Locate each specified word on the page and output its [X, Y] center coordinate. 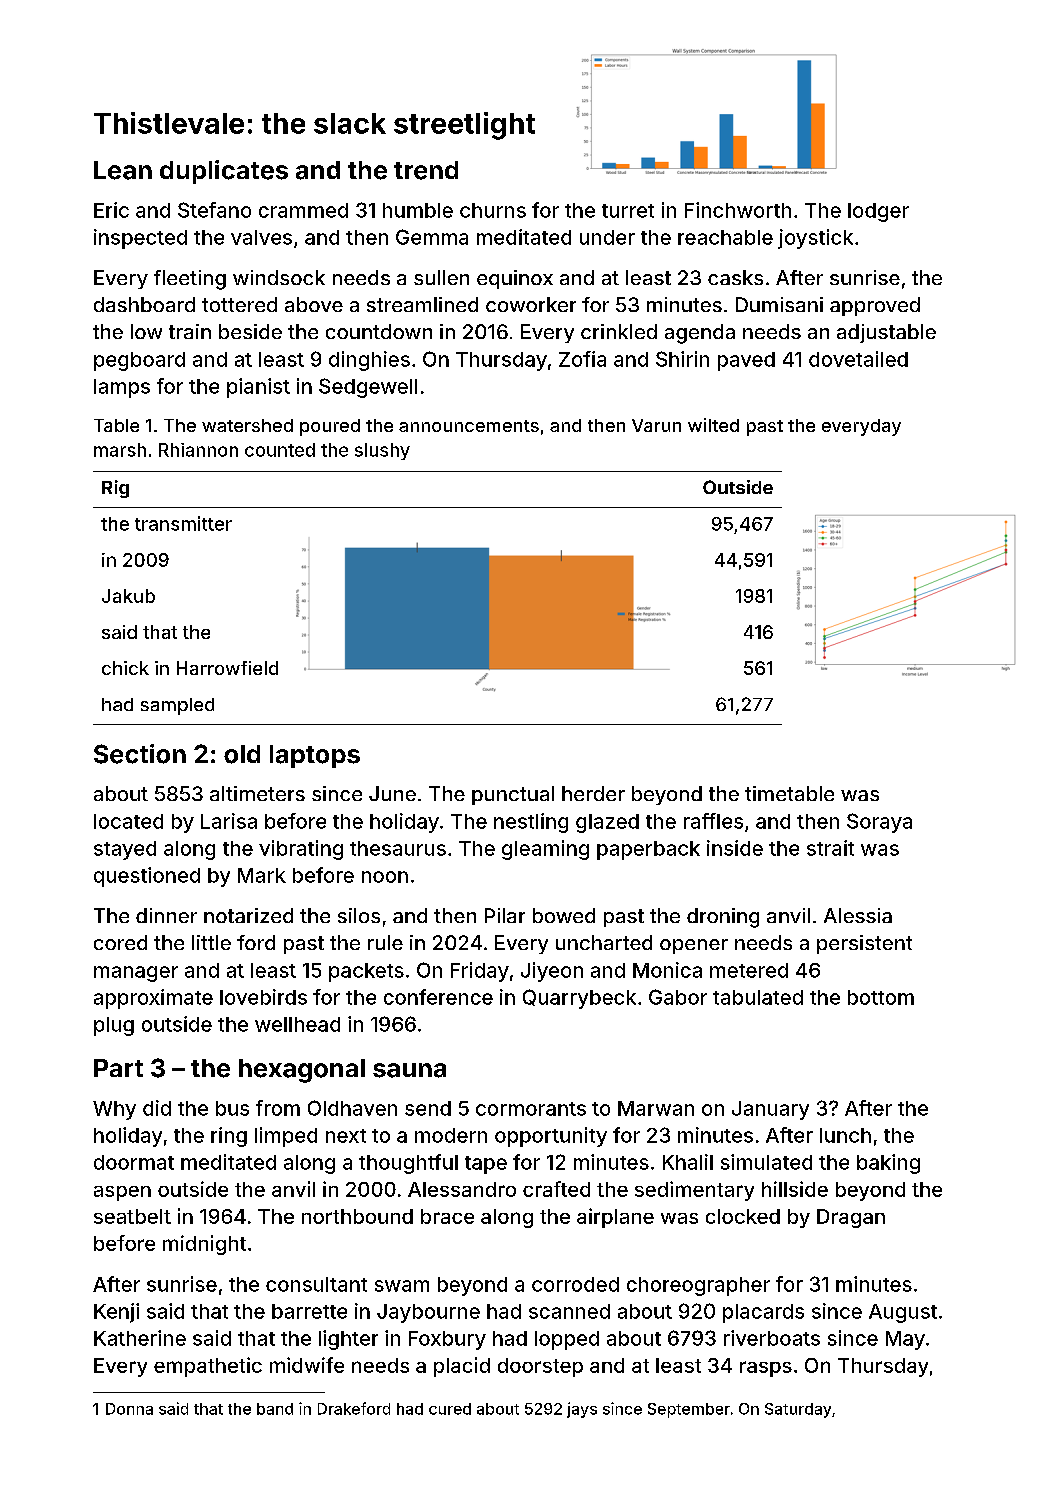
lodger [878, 212]
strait [830, 848]
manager [136, 974]
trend [426, 170]
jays [582, 1410]
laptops [315, 756]
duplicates [224, 172]
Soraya [879, 823]
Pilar [505, 915]
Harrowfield [227, 668]
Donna [129, 1409]
